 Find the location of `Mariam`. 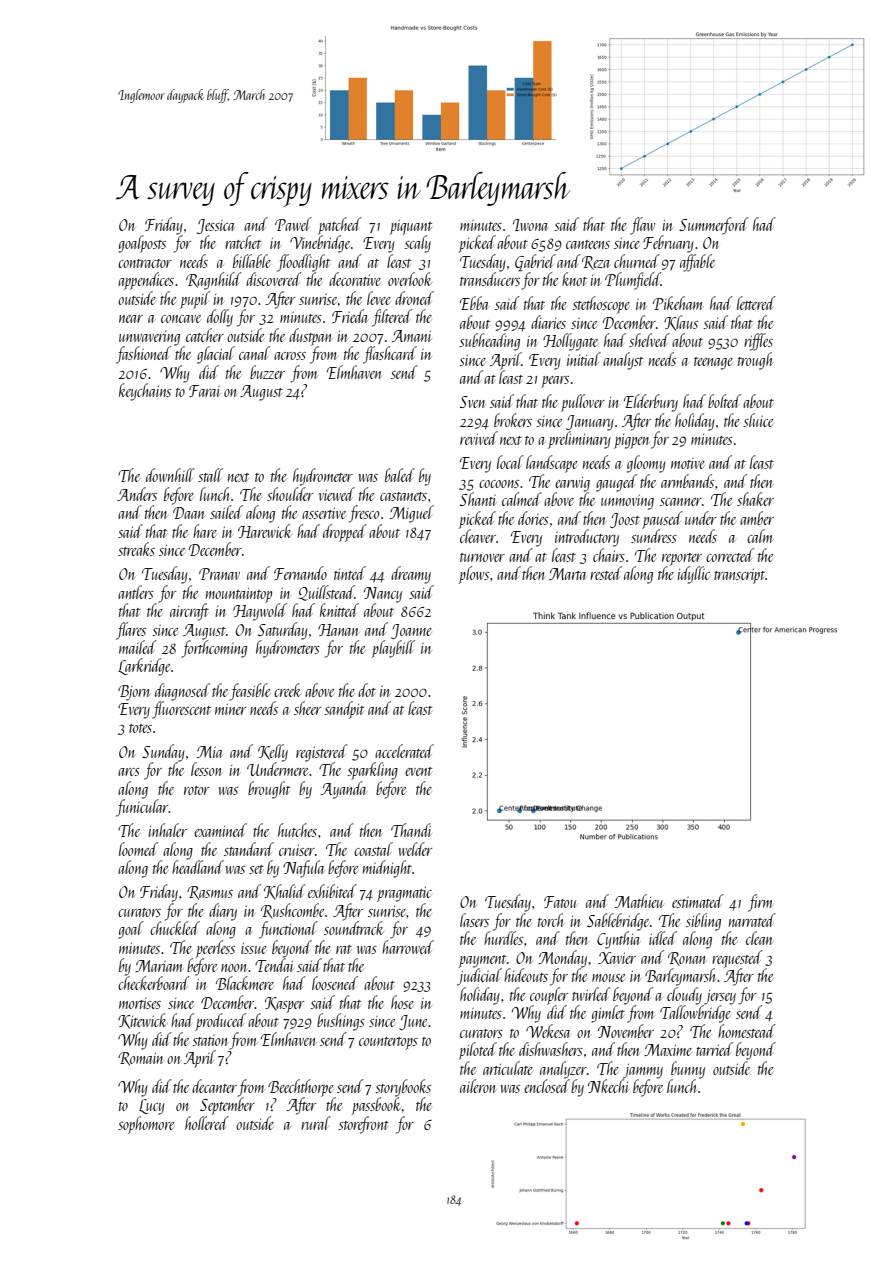

Mariam is located at coordinates (159, 966).
